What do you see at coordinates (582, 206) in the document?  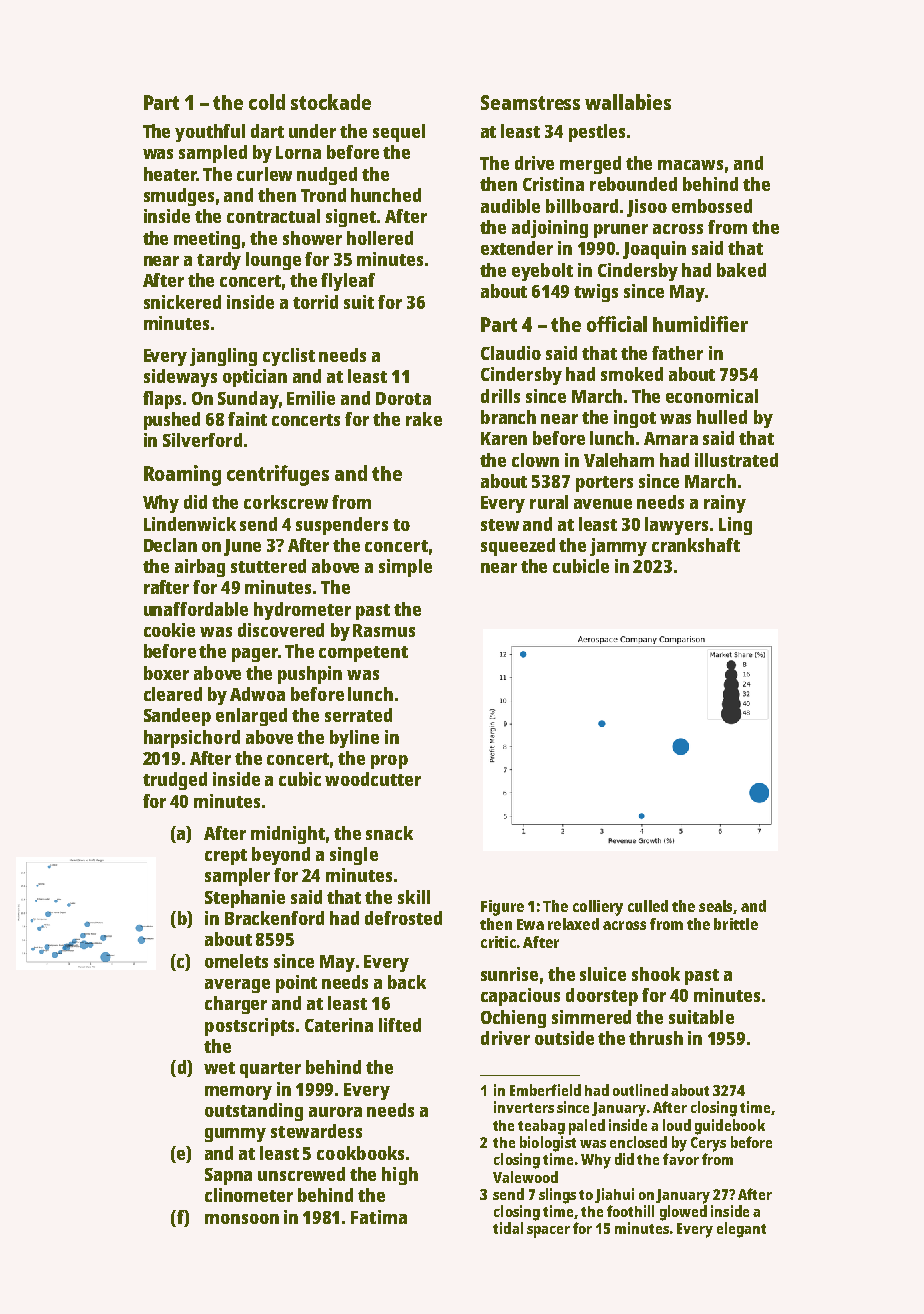 I see `billboard` at bounding box center [582, 206].
